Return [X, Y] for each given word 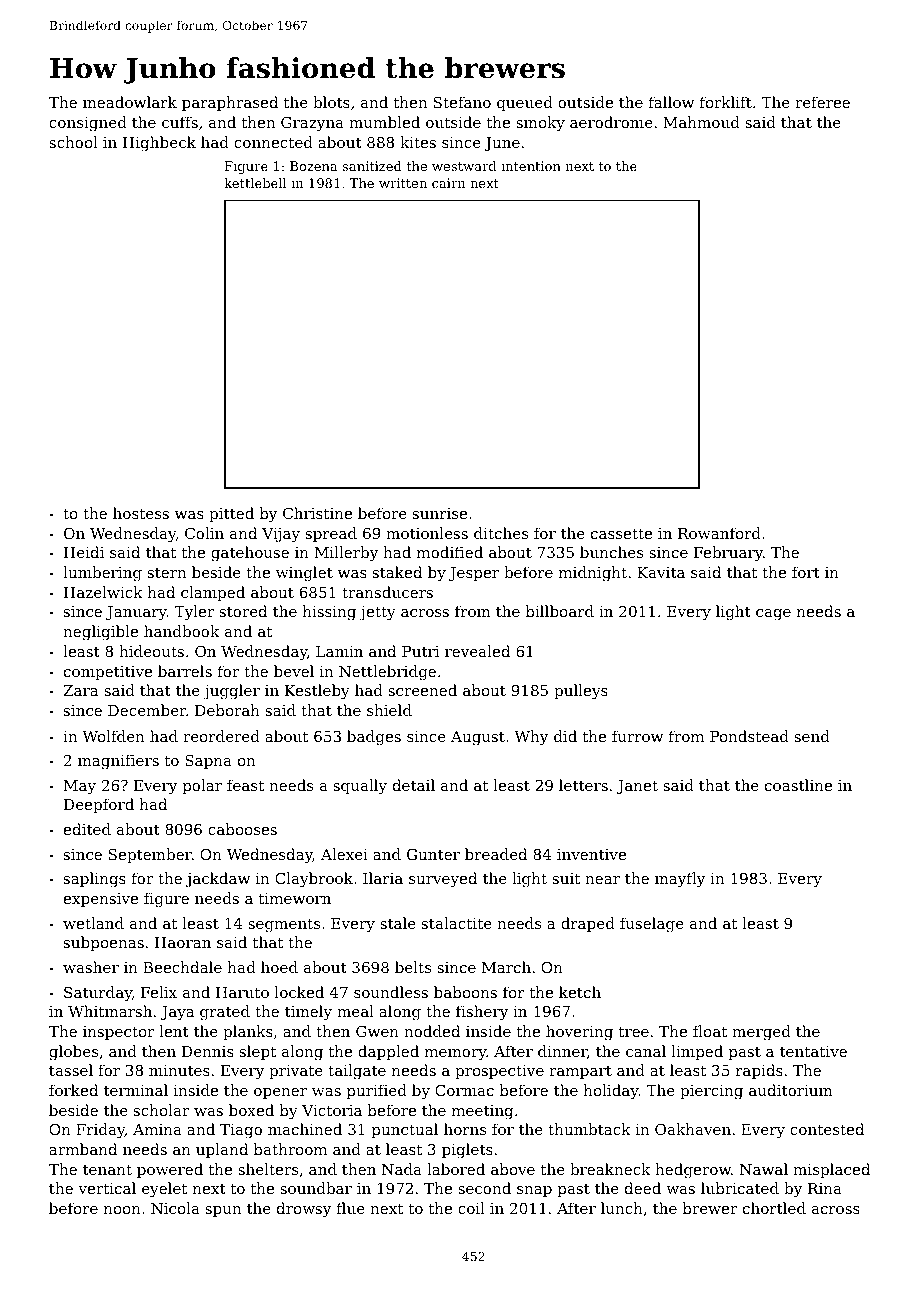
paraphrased [230, 103]
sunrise [440, 513]
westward [464, 166]
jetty [378, 613]
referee [822, 102]
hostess [141, 513]
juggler [231, 692]
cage [773, 615]
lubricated [740, 1188]
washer [91, 967]
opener [280, 1093]
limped [697, 1052]
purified [377, 1091]
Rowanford [719, 533]
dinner [562, 1051]
